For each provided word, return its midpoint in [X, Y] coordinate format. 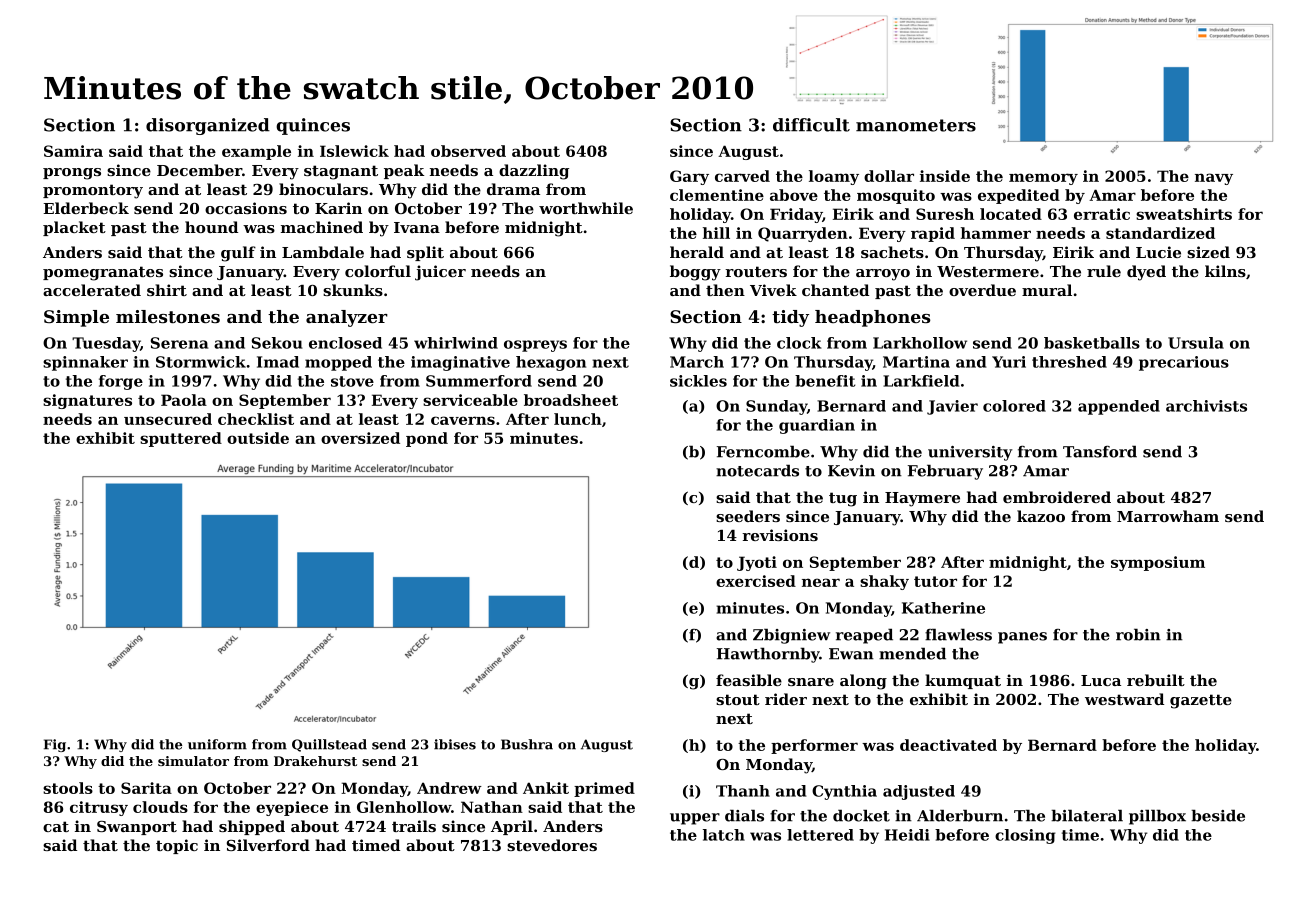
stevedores [552, 845]
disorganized [208, 126]
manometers [916, 125]
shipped [252, 827]
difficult [811, 125]
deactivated [948, 745]
